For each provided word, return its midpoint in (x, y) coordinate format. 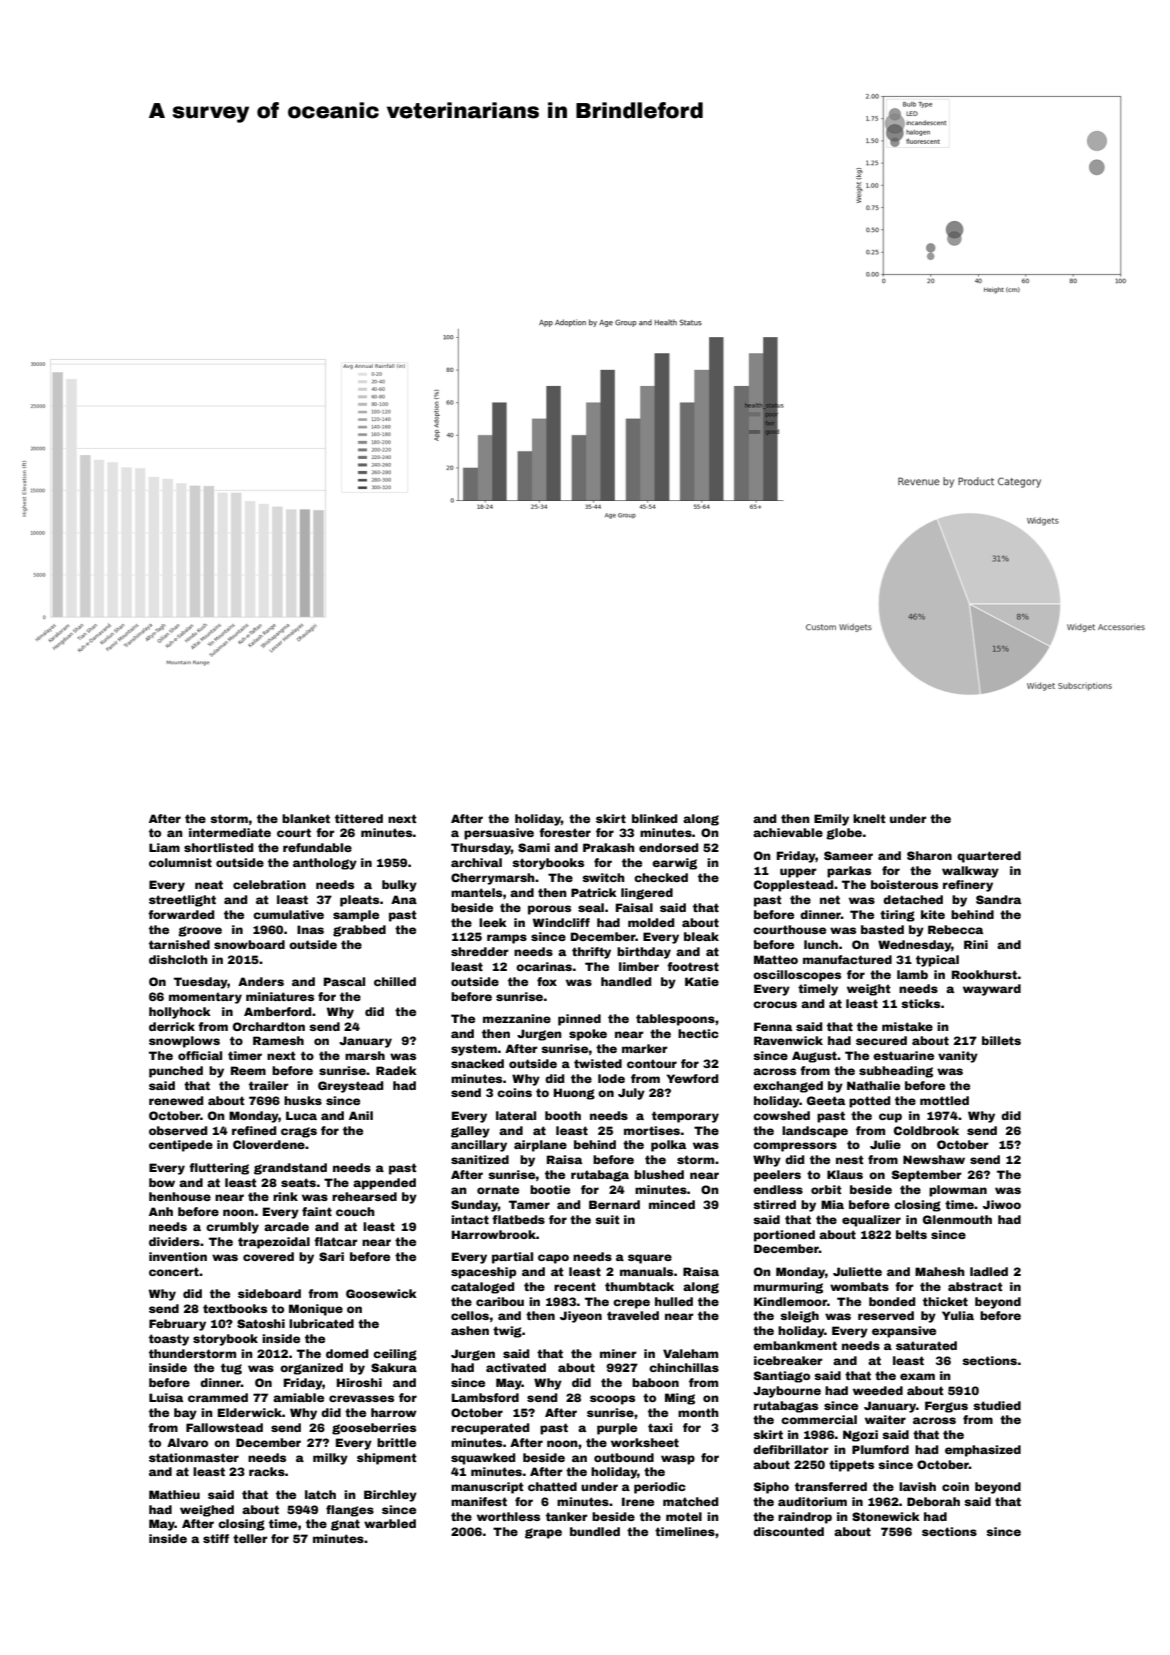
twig (507, 1332)
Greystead (350, 1087)
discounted (788, 1531)
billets (1001, 1040)
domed (347, 1353)
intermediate (230, 832)
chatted (552, 1486)
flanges (350, 1511)
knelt (869, 818)
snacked (477, 1063)
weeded (878, 1390)
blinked (654, 818)
